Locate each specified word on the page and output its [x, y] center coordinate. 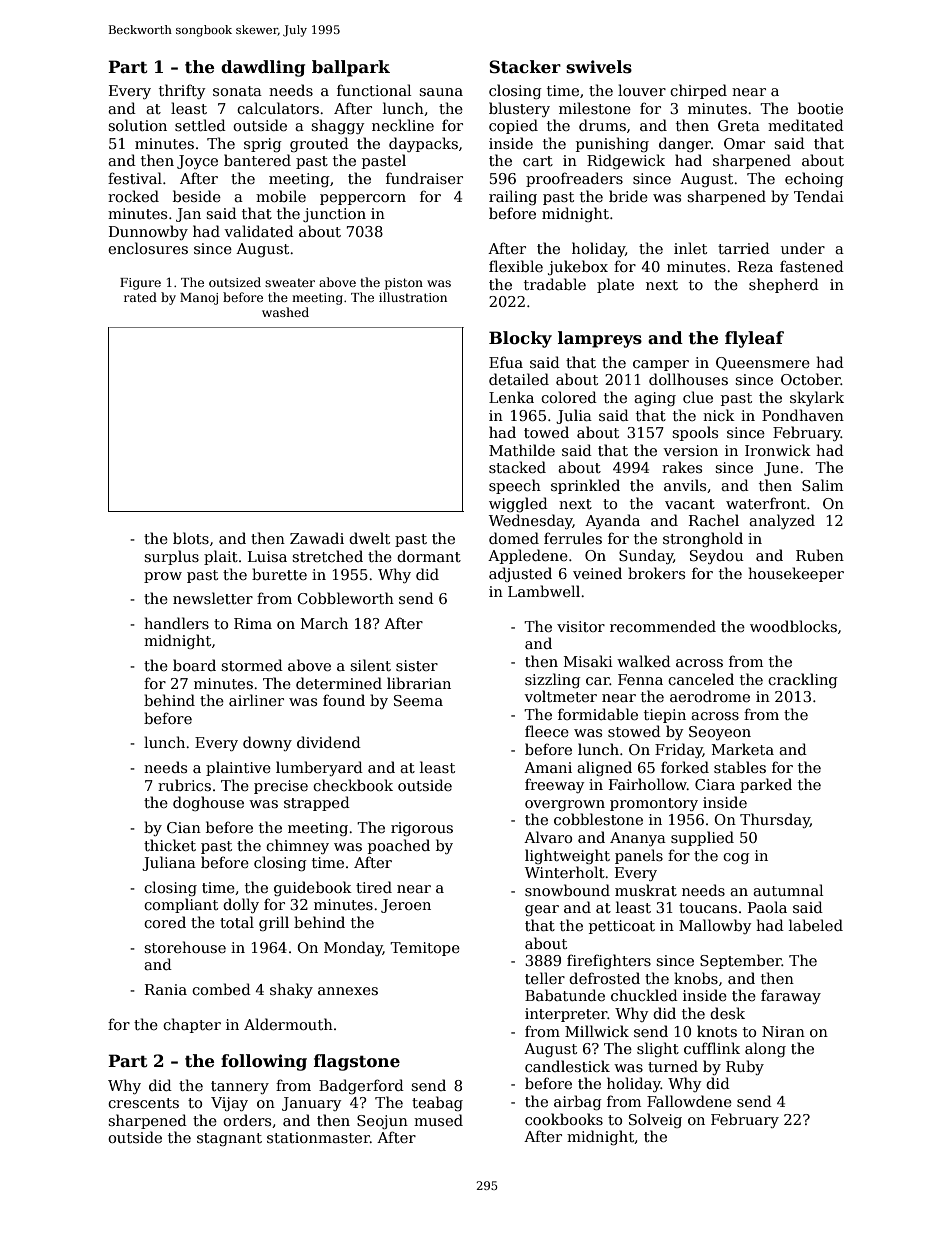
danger [685, 144]
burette [279, 574]
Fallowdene [689, 1101]
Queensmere [763, 363]
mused [438, 1120]
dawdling [263, 68]
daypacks [423, 144]
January [311, 1104]
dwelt [369, 538]
